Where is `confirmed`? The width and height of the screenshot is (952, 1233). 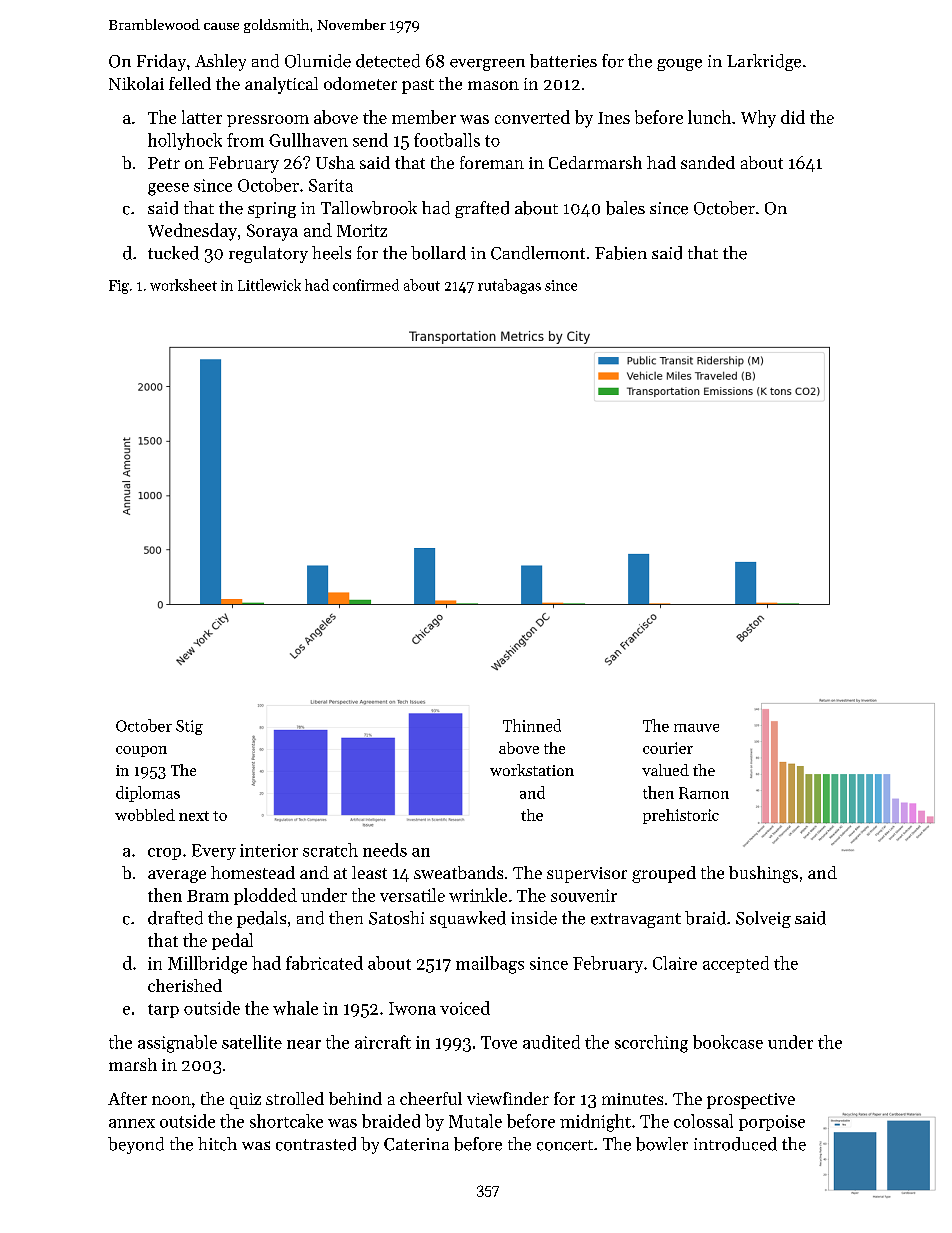
confirmed is located at coordinates (366, 285).
